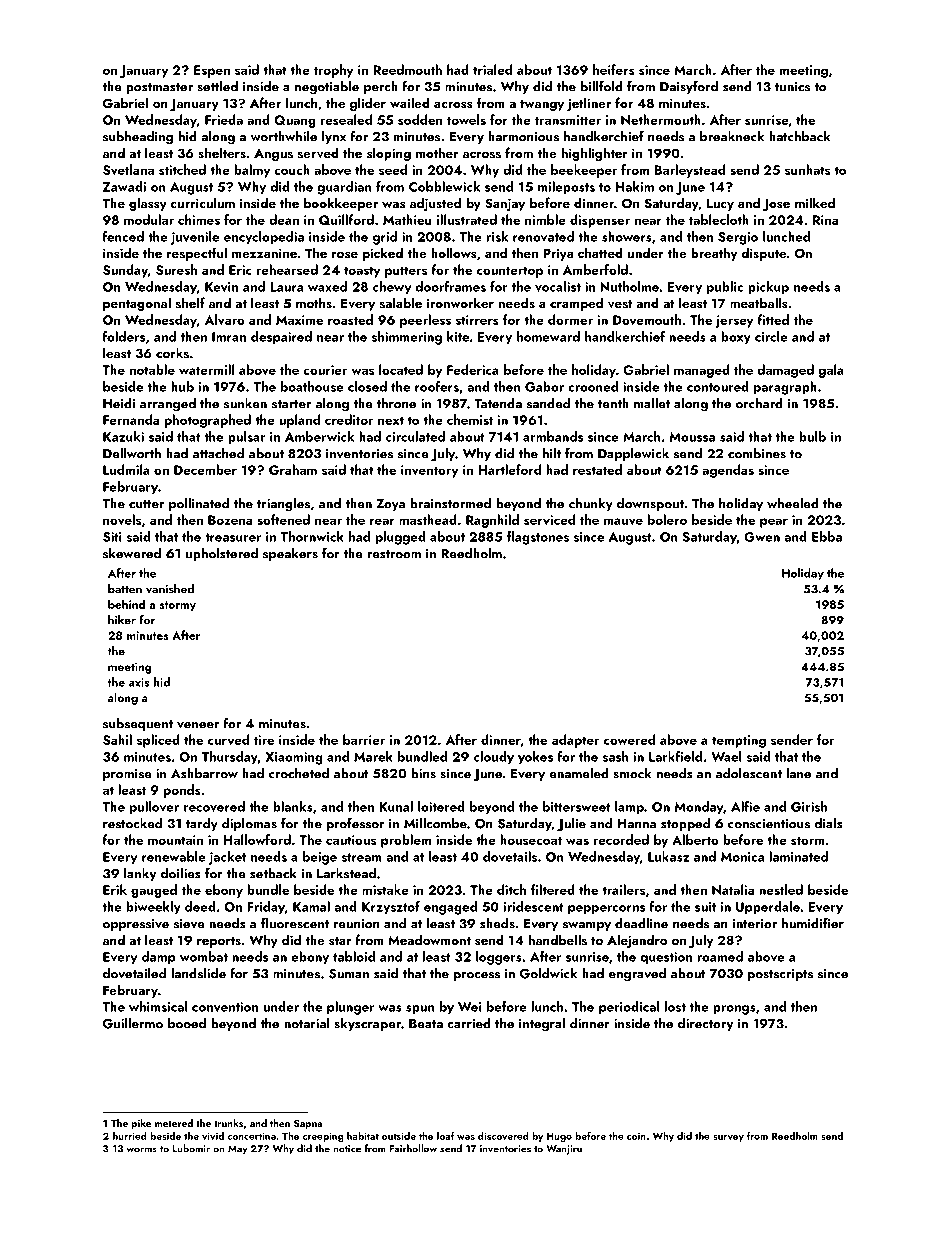 The image size is (952, 1233). I want to click on Girish, so click(809, 806).
